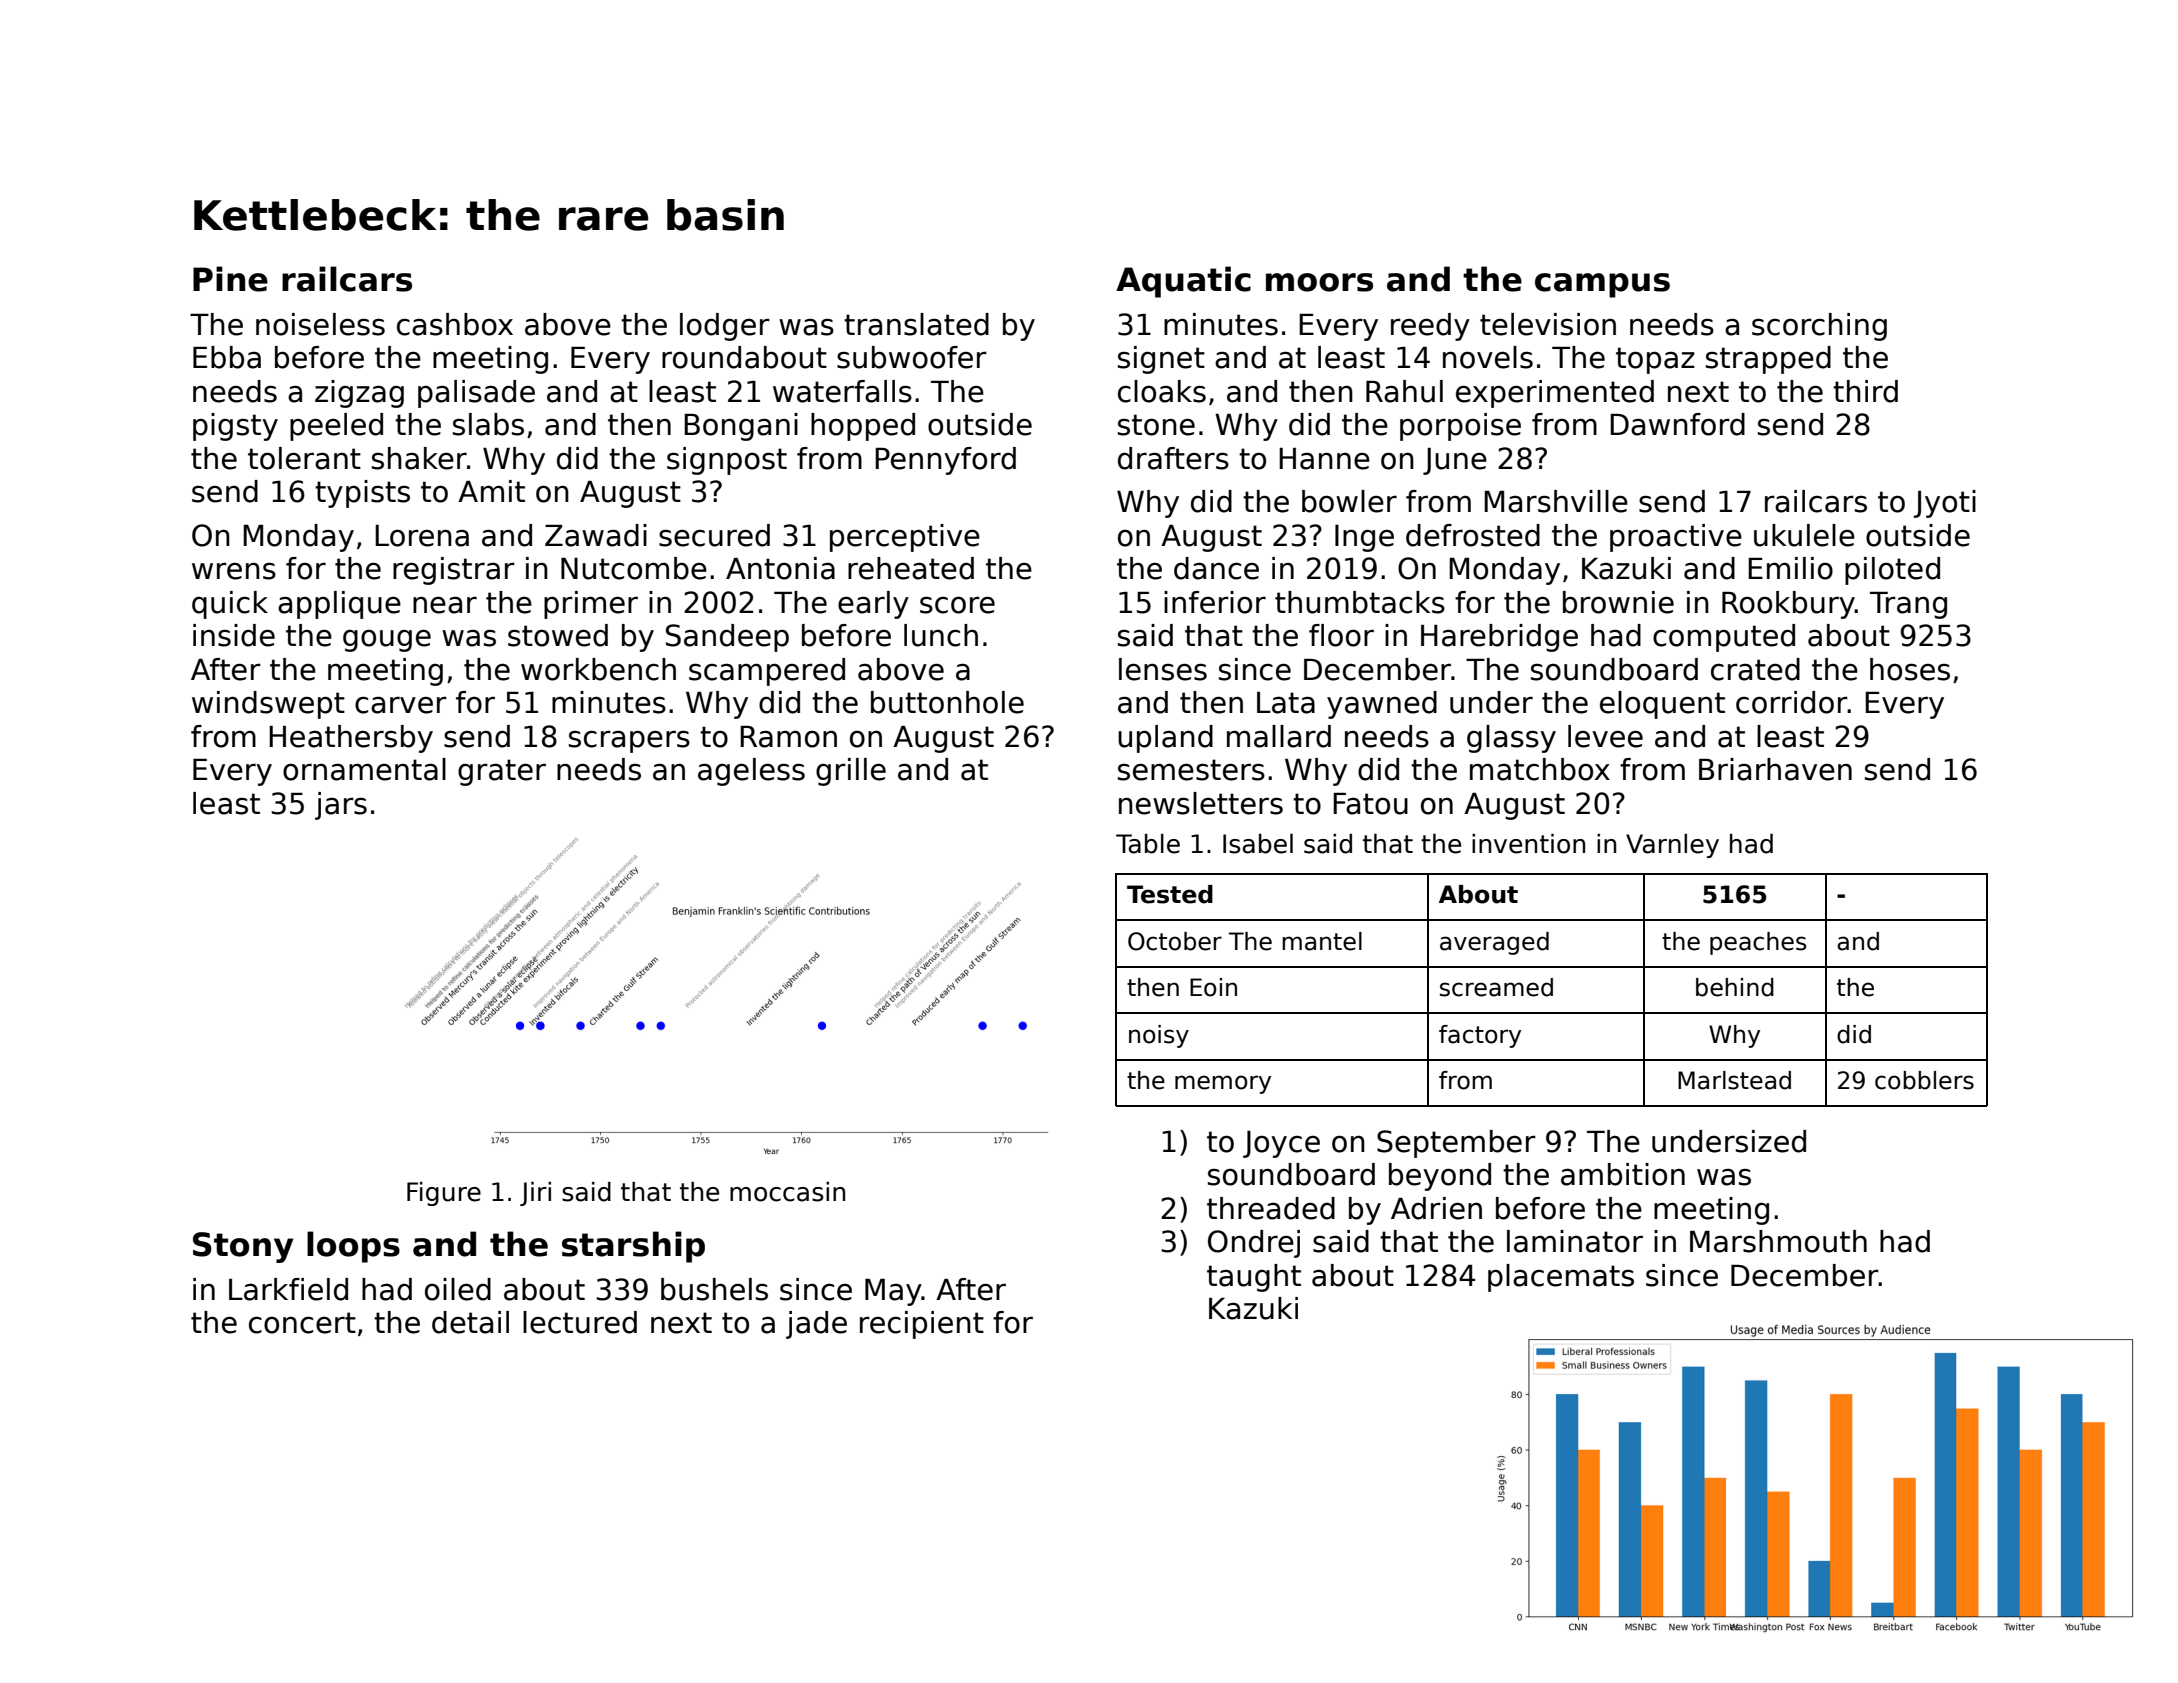 The width and height of the screenshot is (2178, 1683). Describe the element at coordinates (1735, 987) in the screenshot. I see `behind` at that location.
